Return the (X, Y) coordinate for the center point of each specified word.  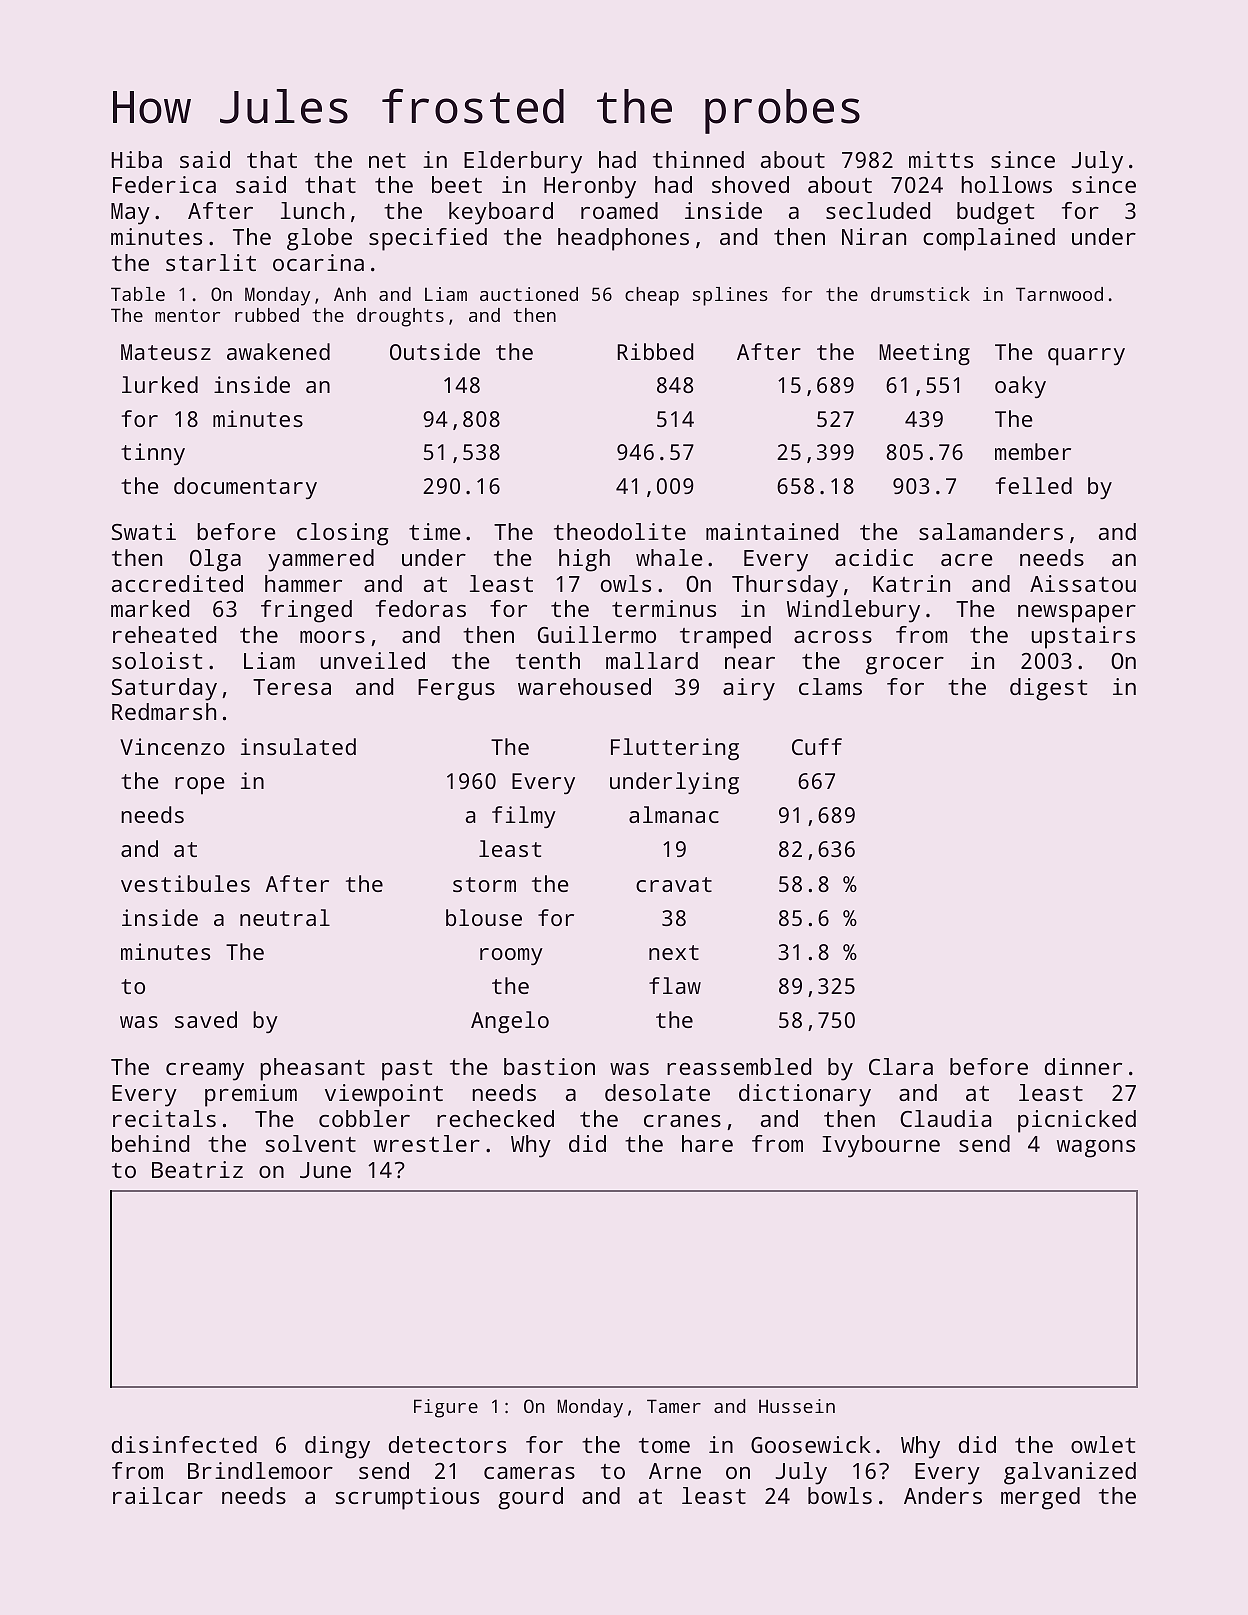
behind (150, 1143)
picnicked (1077, 1121)
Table (138, 294)
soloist (157, 660)
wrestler (427, 1143)
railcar (158, 1495)
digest (1048, 689)
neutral (285, 917)
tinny (153, 454)
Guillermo (597, 634)
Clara (901, 1066)
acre (967, 560)
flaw (675, 985)
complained (989, 239)
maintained (772, 531)
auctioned (529, 294)
